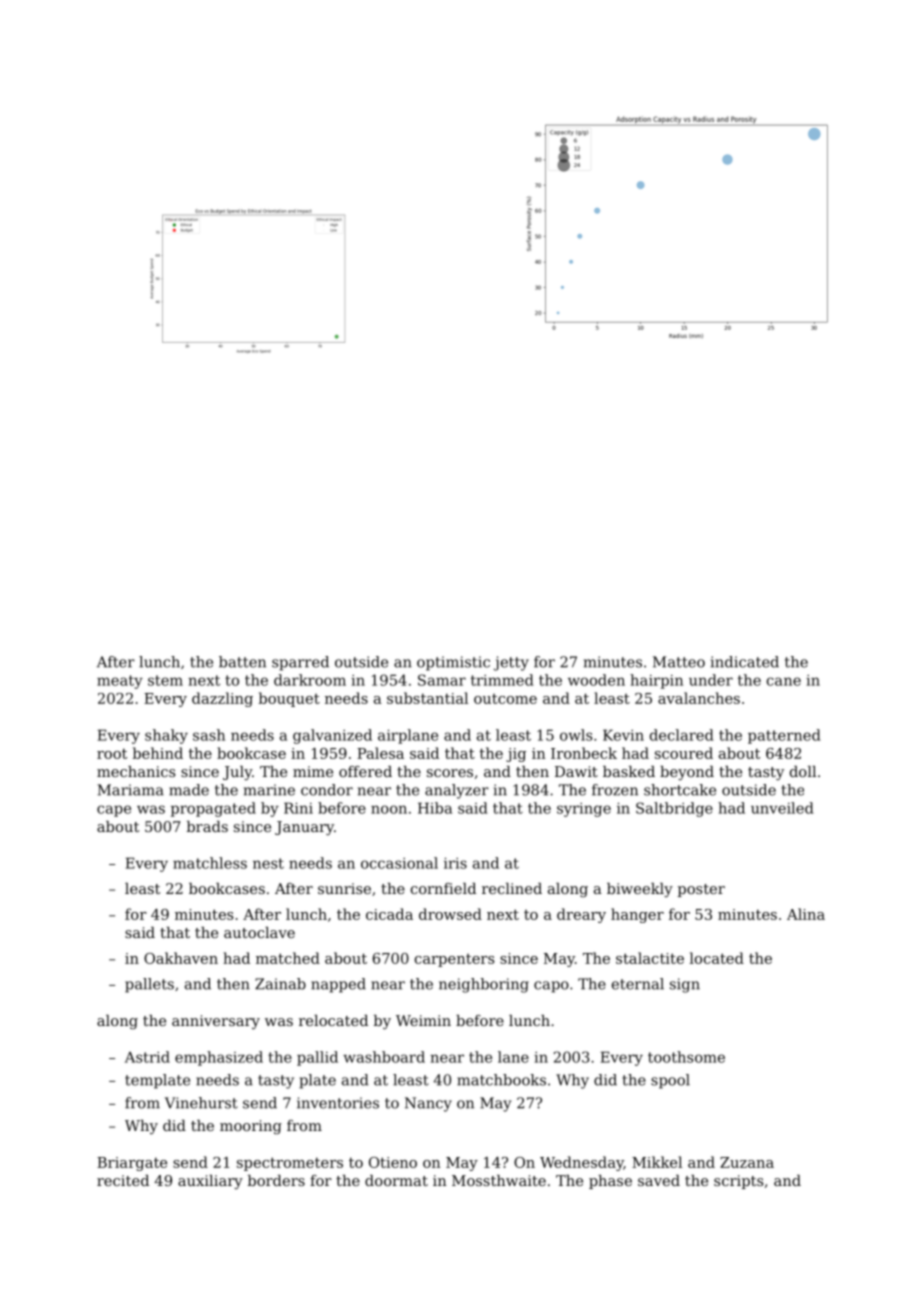  Describe the element at coordinates (259, 932) in the screenshot. I see `autoclave` at that location.
